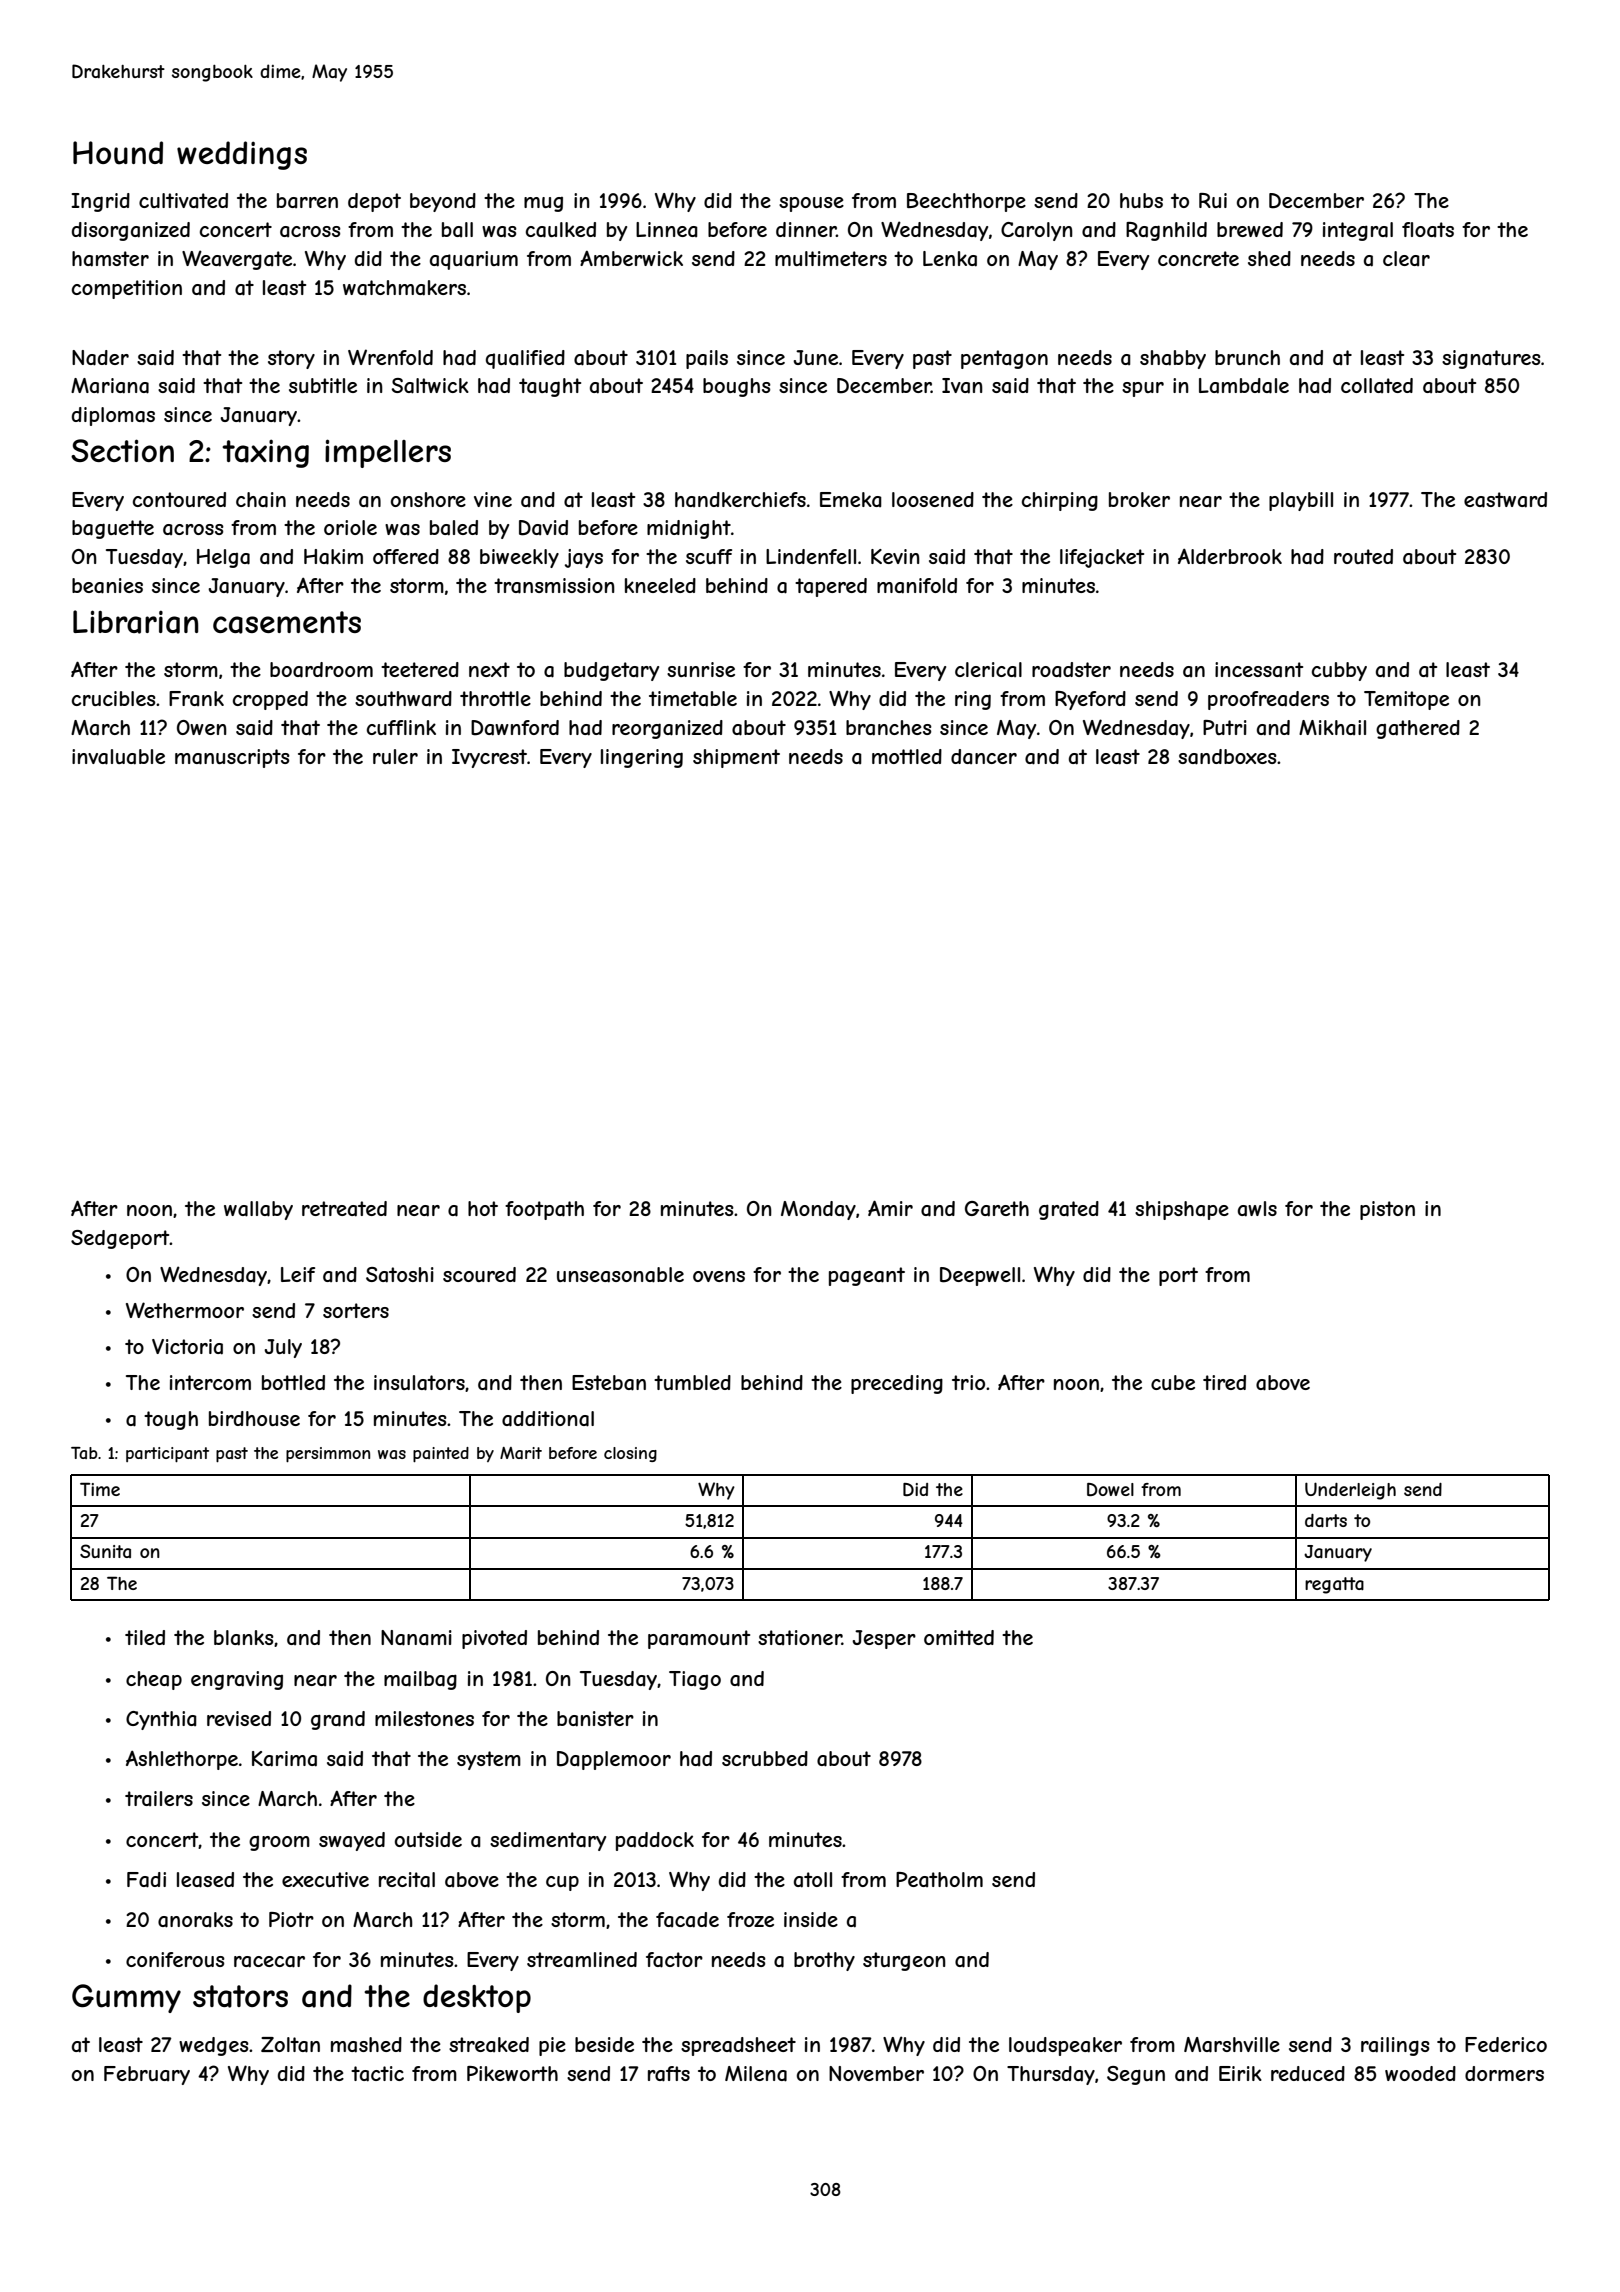 This page has width=1620, height=2292. What do you see at coordinates (147, 2075) in the page?
I see `February` at bounding box center [147, 2075].
